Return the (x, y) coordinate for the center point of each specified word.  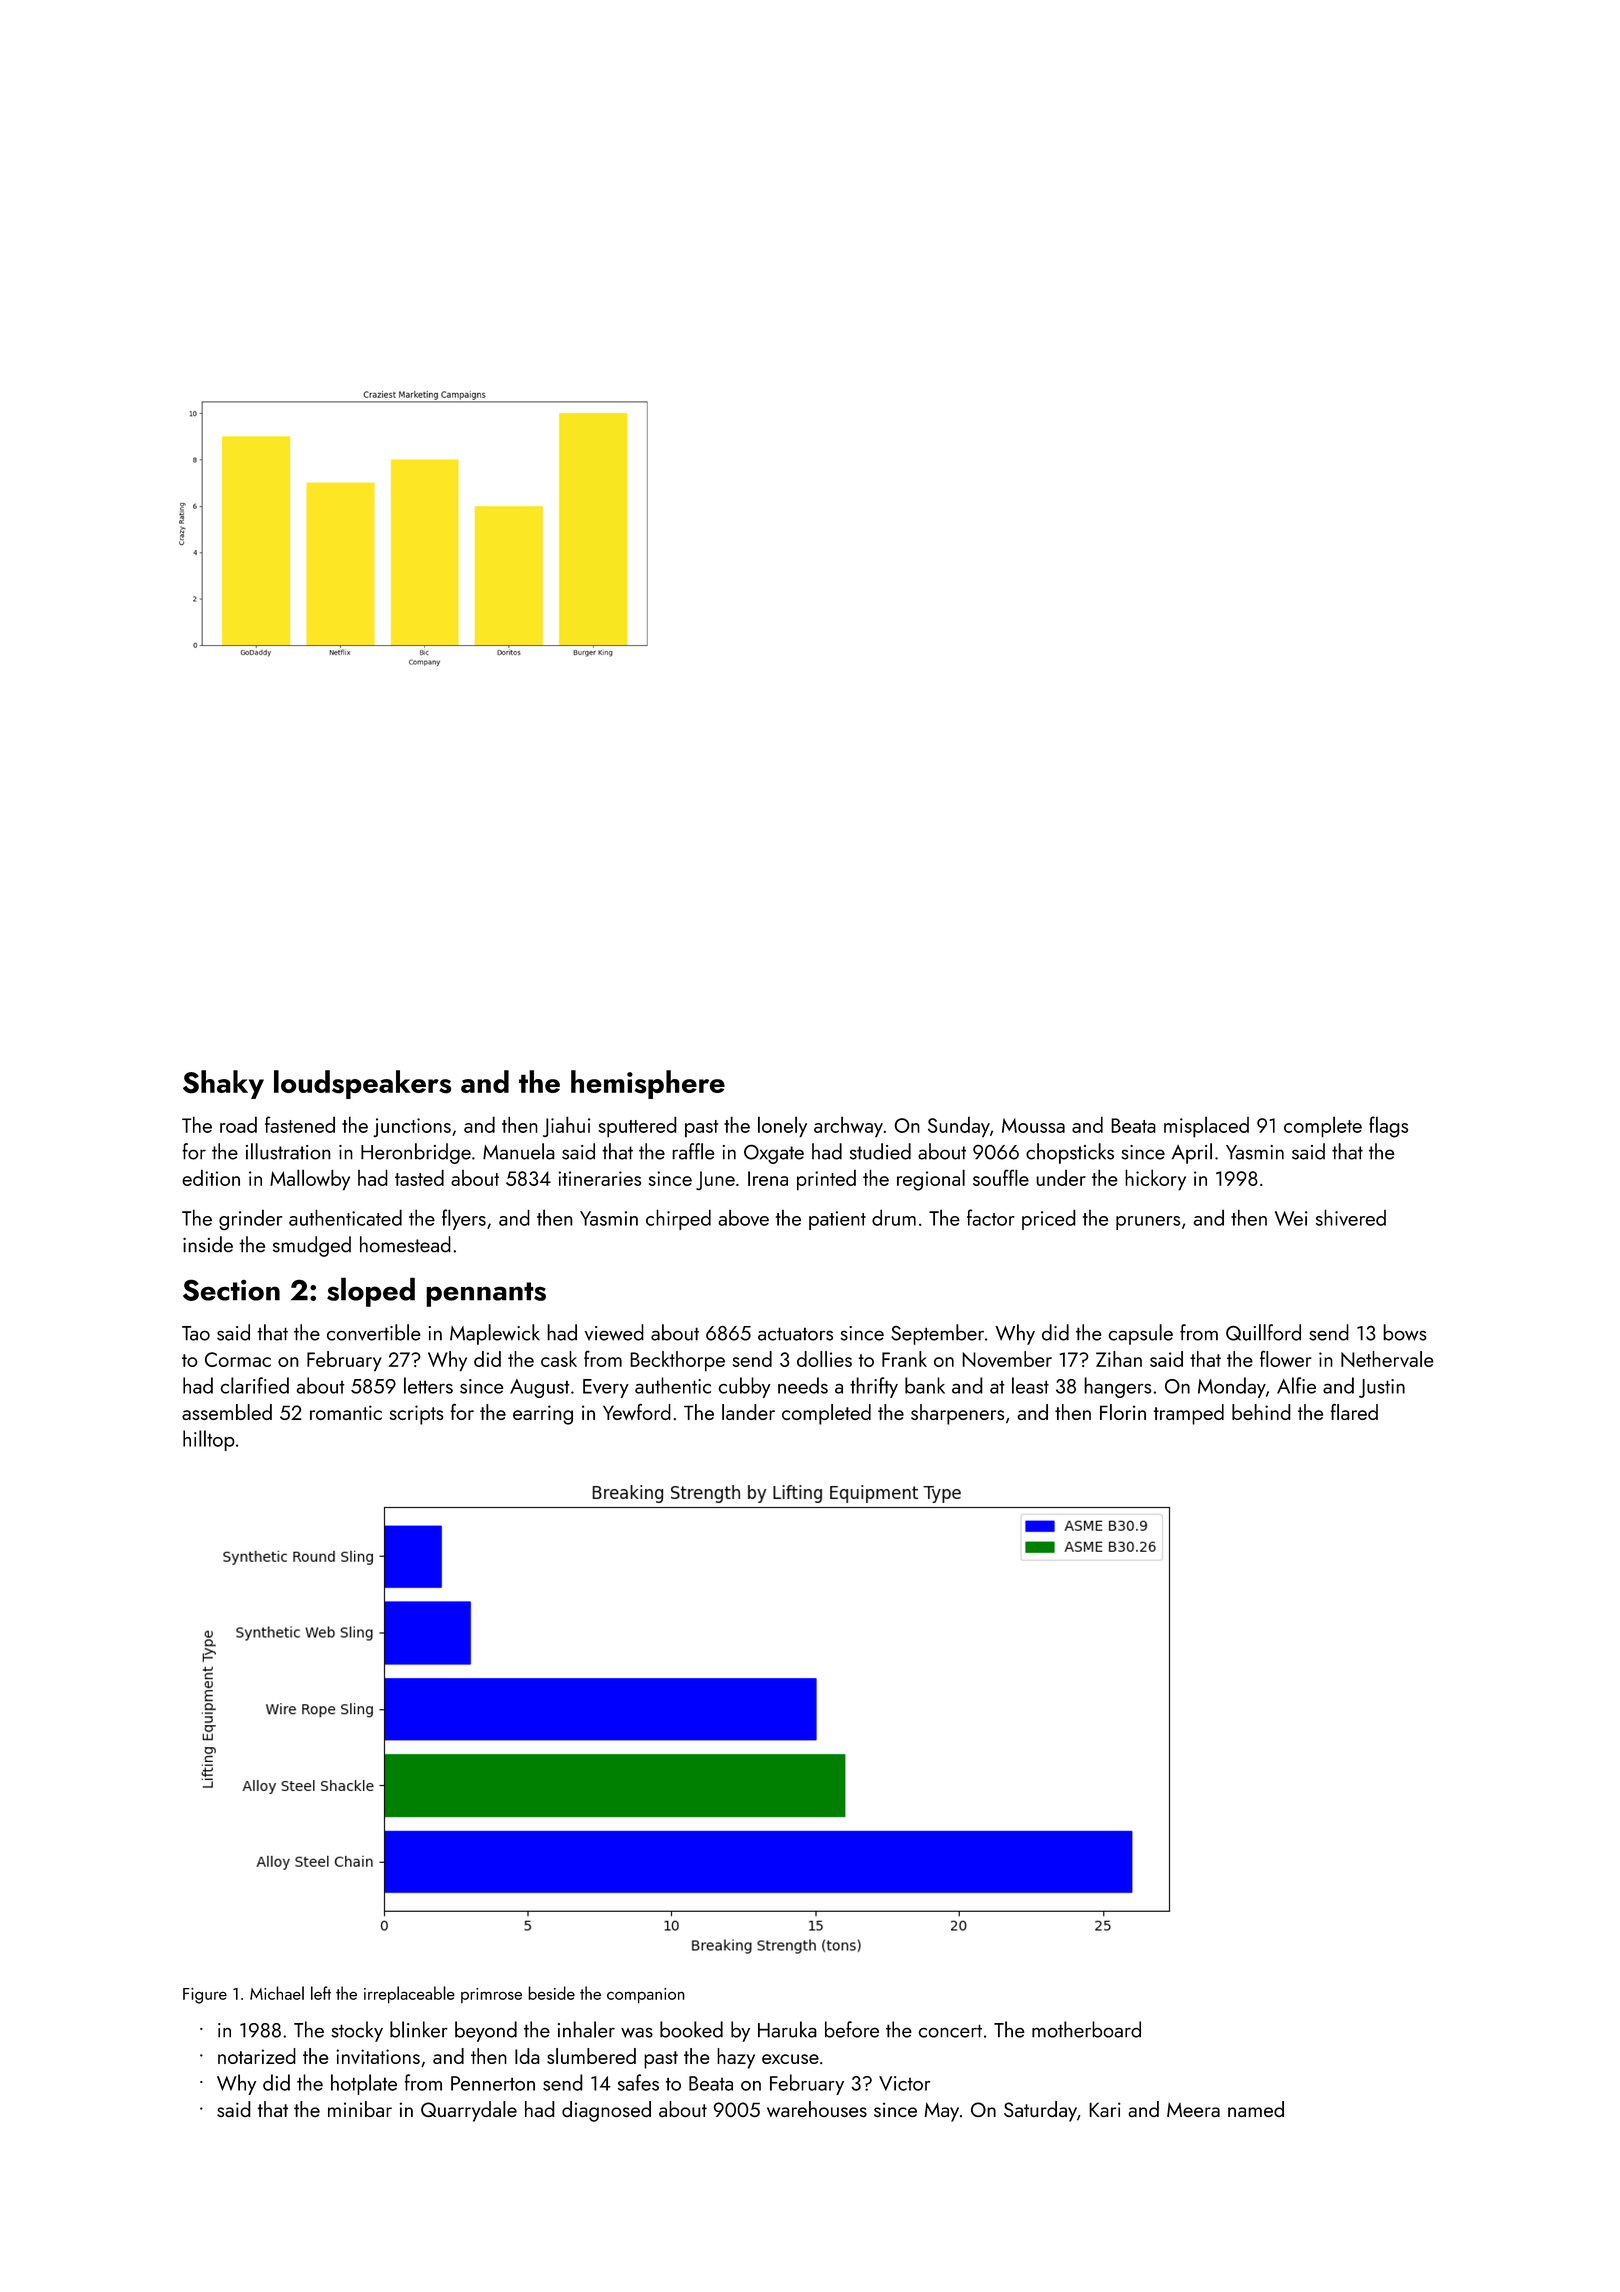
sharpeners (957, 1414)
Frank (904, 1359)
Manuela (519, 1151)
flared (1354, 1412)
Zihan (1119, 1359)
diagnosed (606, 2111)
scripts (417, 1415)
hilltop (209, 1440)
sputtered (637, 1127)
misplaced (1206, 1127)
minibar (360, 2109)
